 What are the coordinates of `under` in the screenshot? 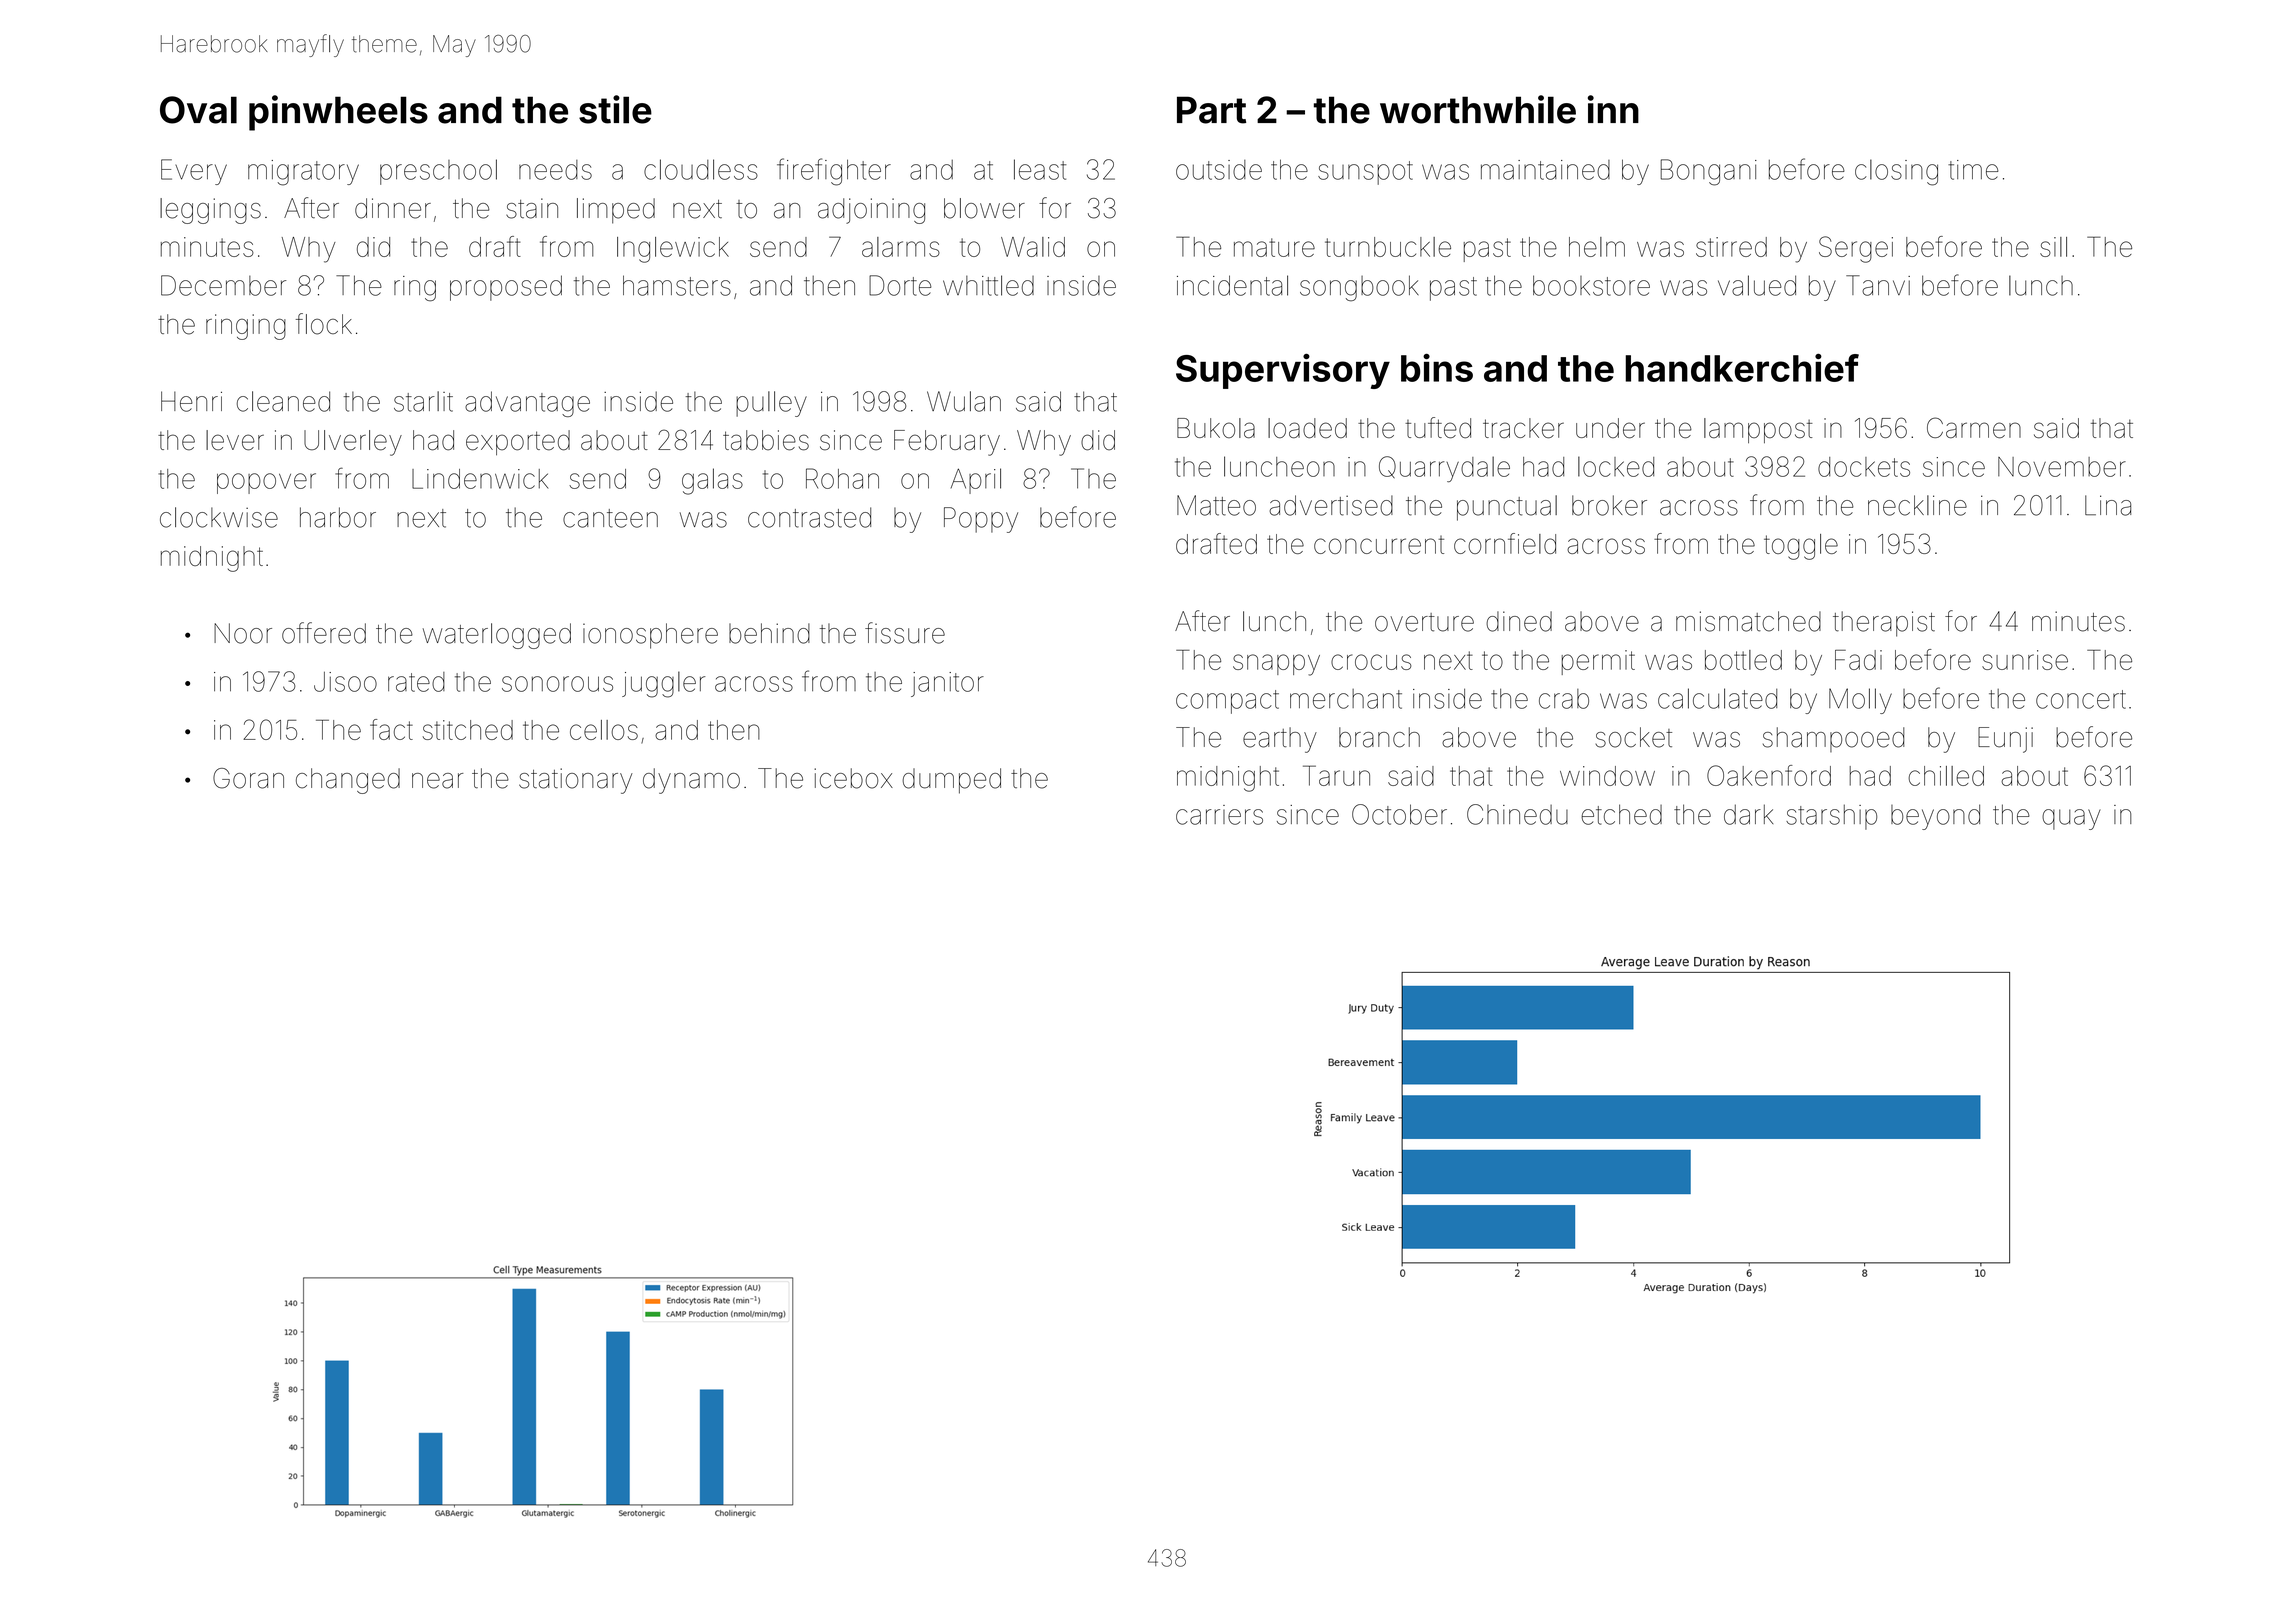 It's located at (1610, 428).
